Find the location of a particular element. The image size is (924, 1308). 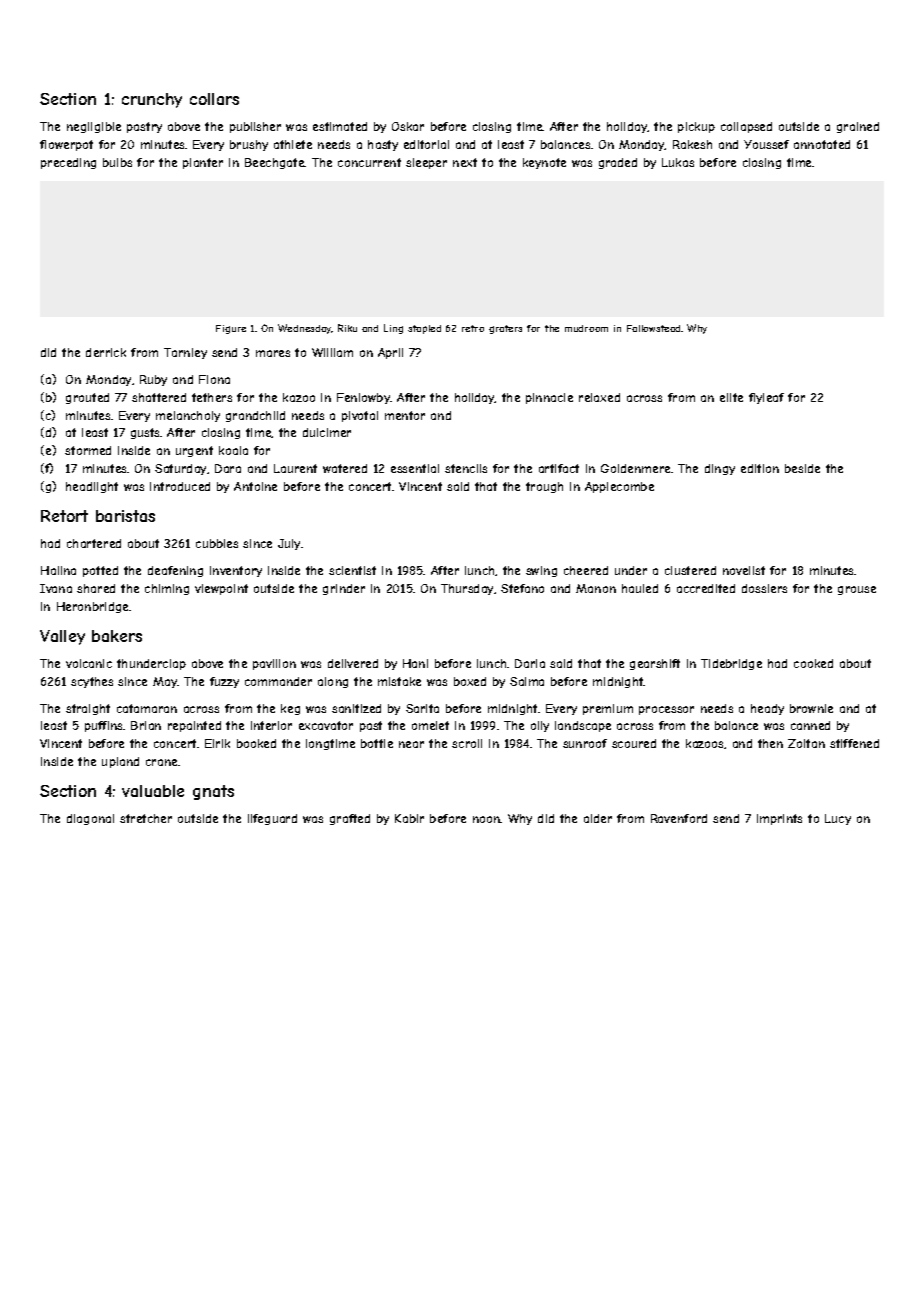

stretcher is located at coordinates (146, 818).
